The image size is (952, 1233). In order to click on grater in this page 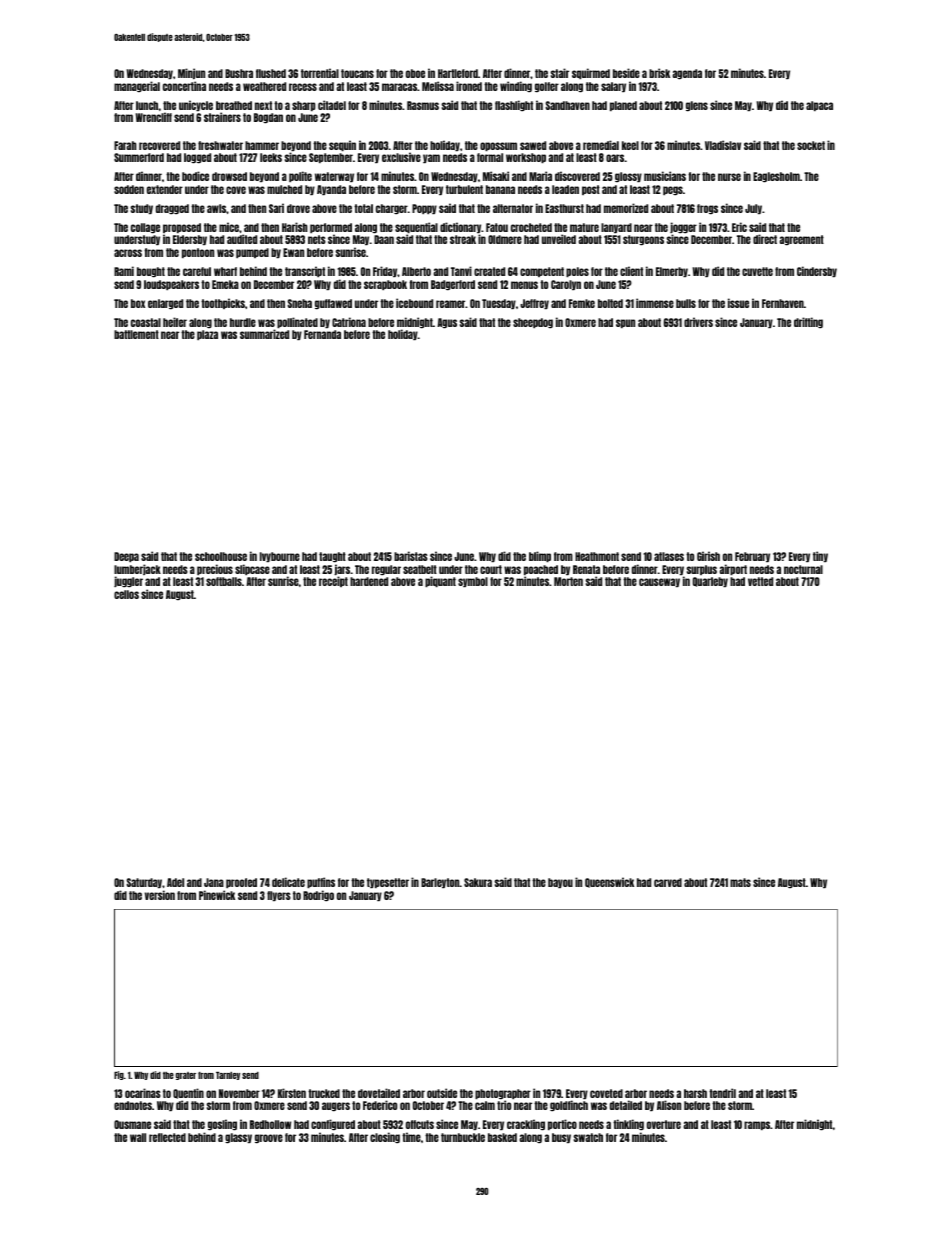, I will do `click(186, 1076)`.
